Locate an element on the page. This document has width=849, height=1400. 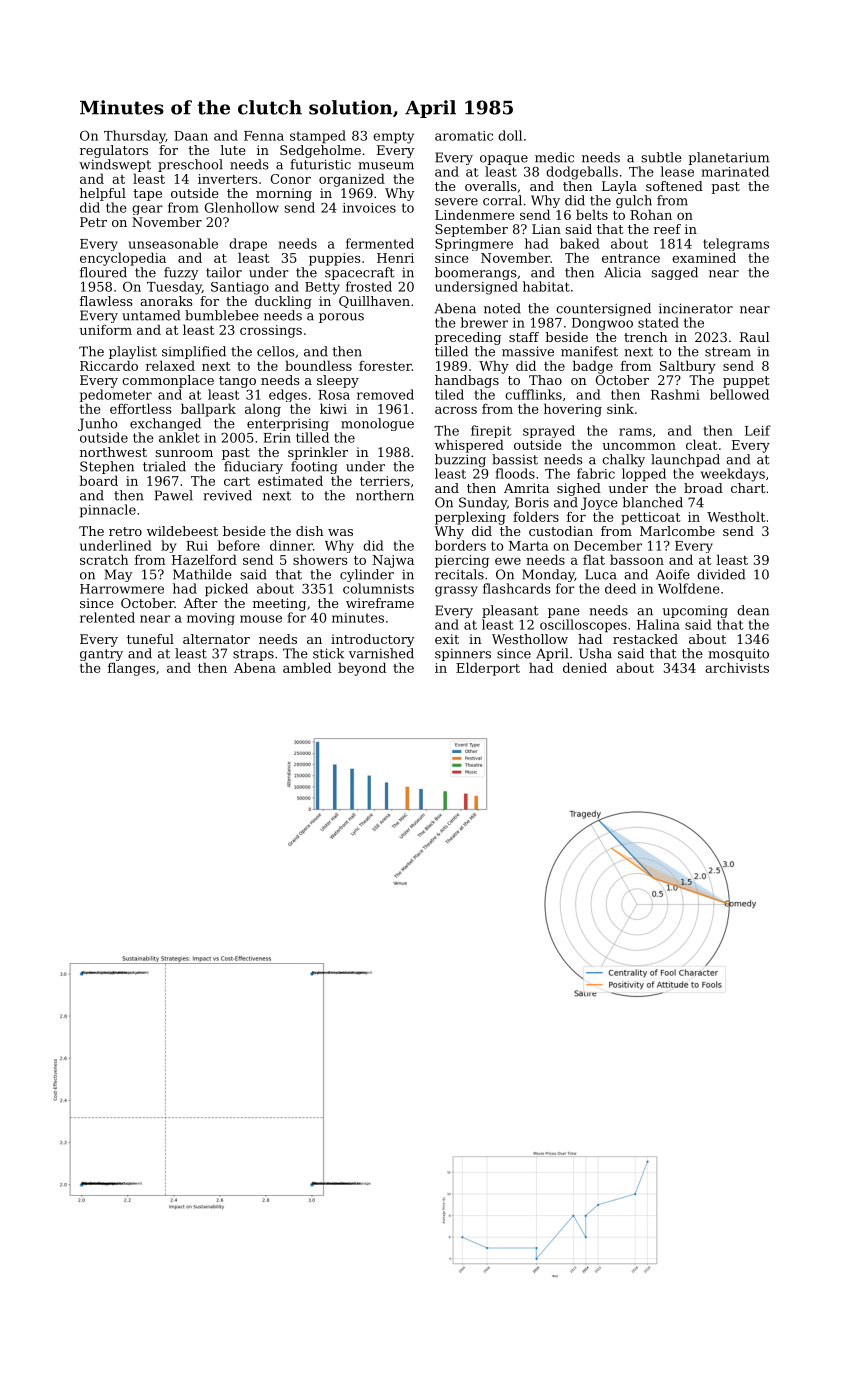
incinerator is located at coordinates (696, 308).
